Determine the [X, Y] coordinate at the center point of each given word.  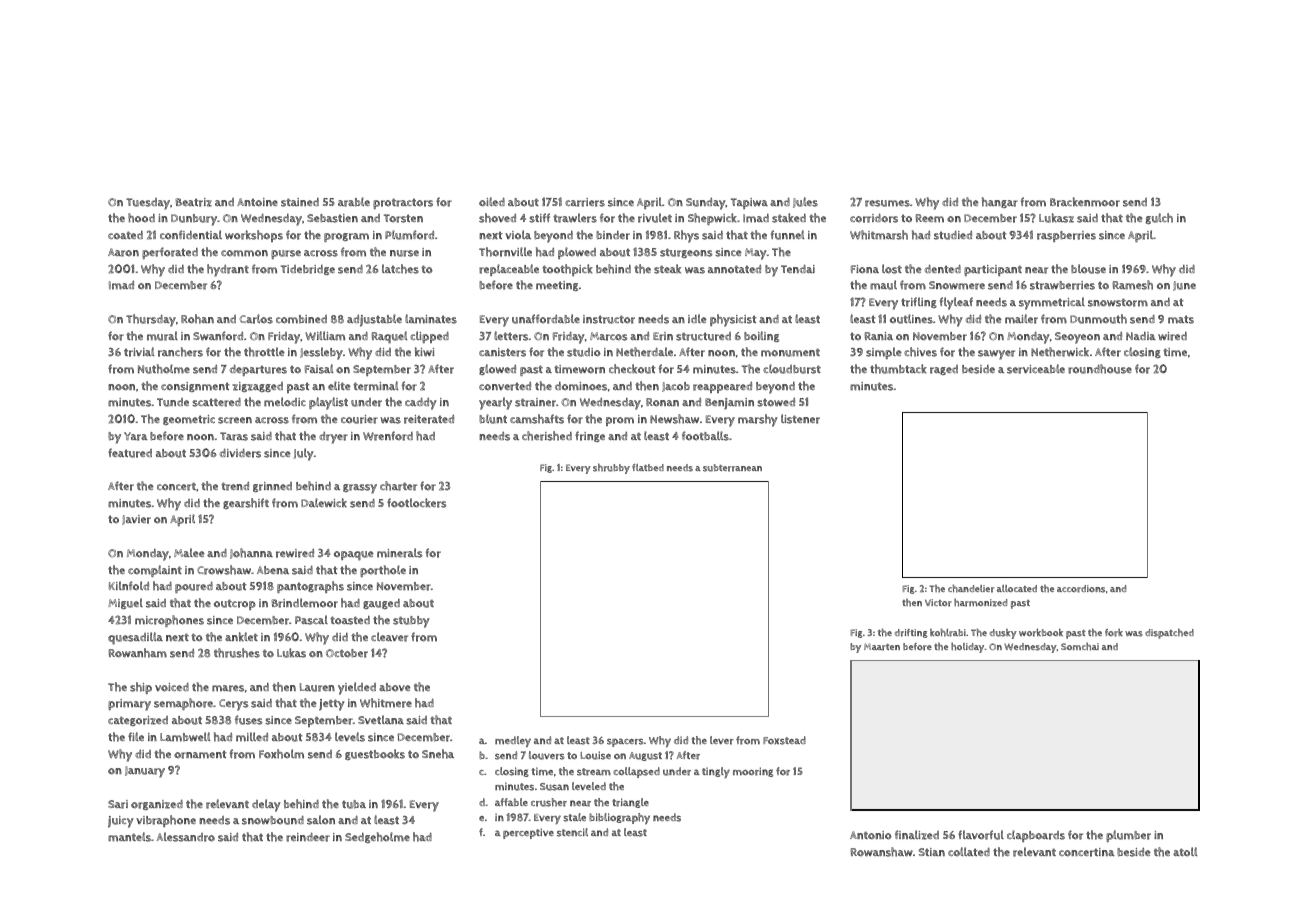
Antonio [871, 835]
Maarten [882, 647]
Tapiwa [749, 203]
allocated [1017, 588]
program [346, 237]
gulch [1159, 218]
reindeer [308, 837]
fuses [249, 720]
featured [130, 453]
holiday [967, 647]
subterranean [732, 468]
